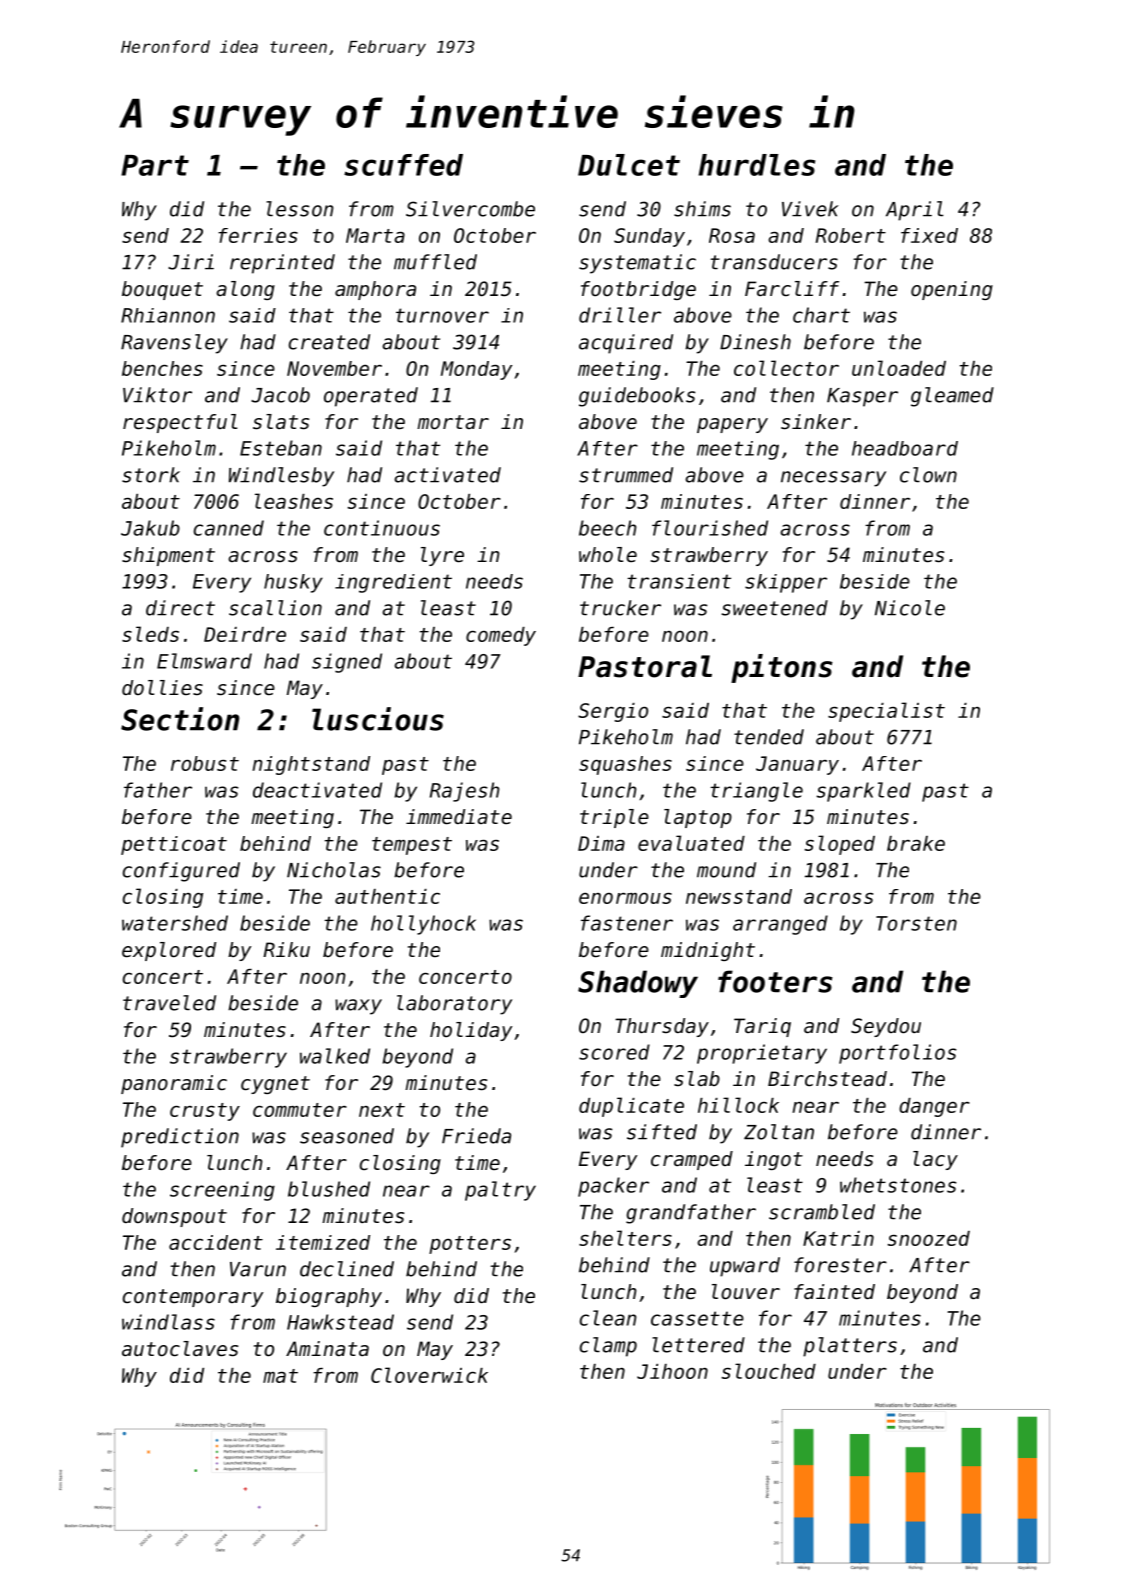 This image has width=1123, height=1596. I want to click on sinker, so click(816, 422).
